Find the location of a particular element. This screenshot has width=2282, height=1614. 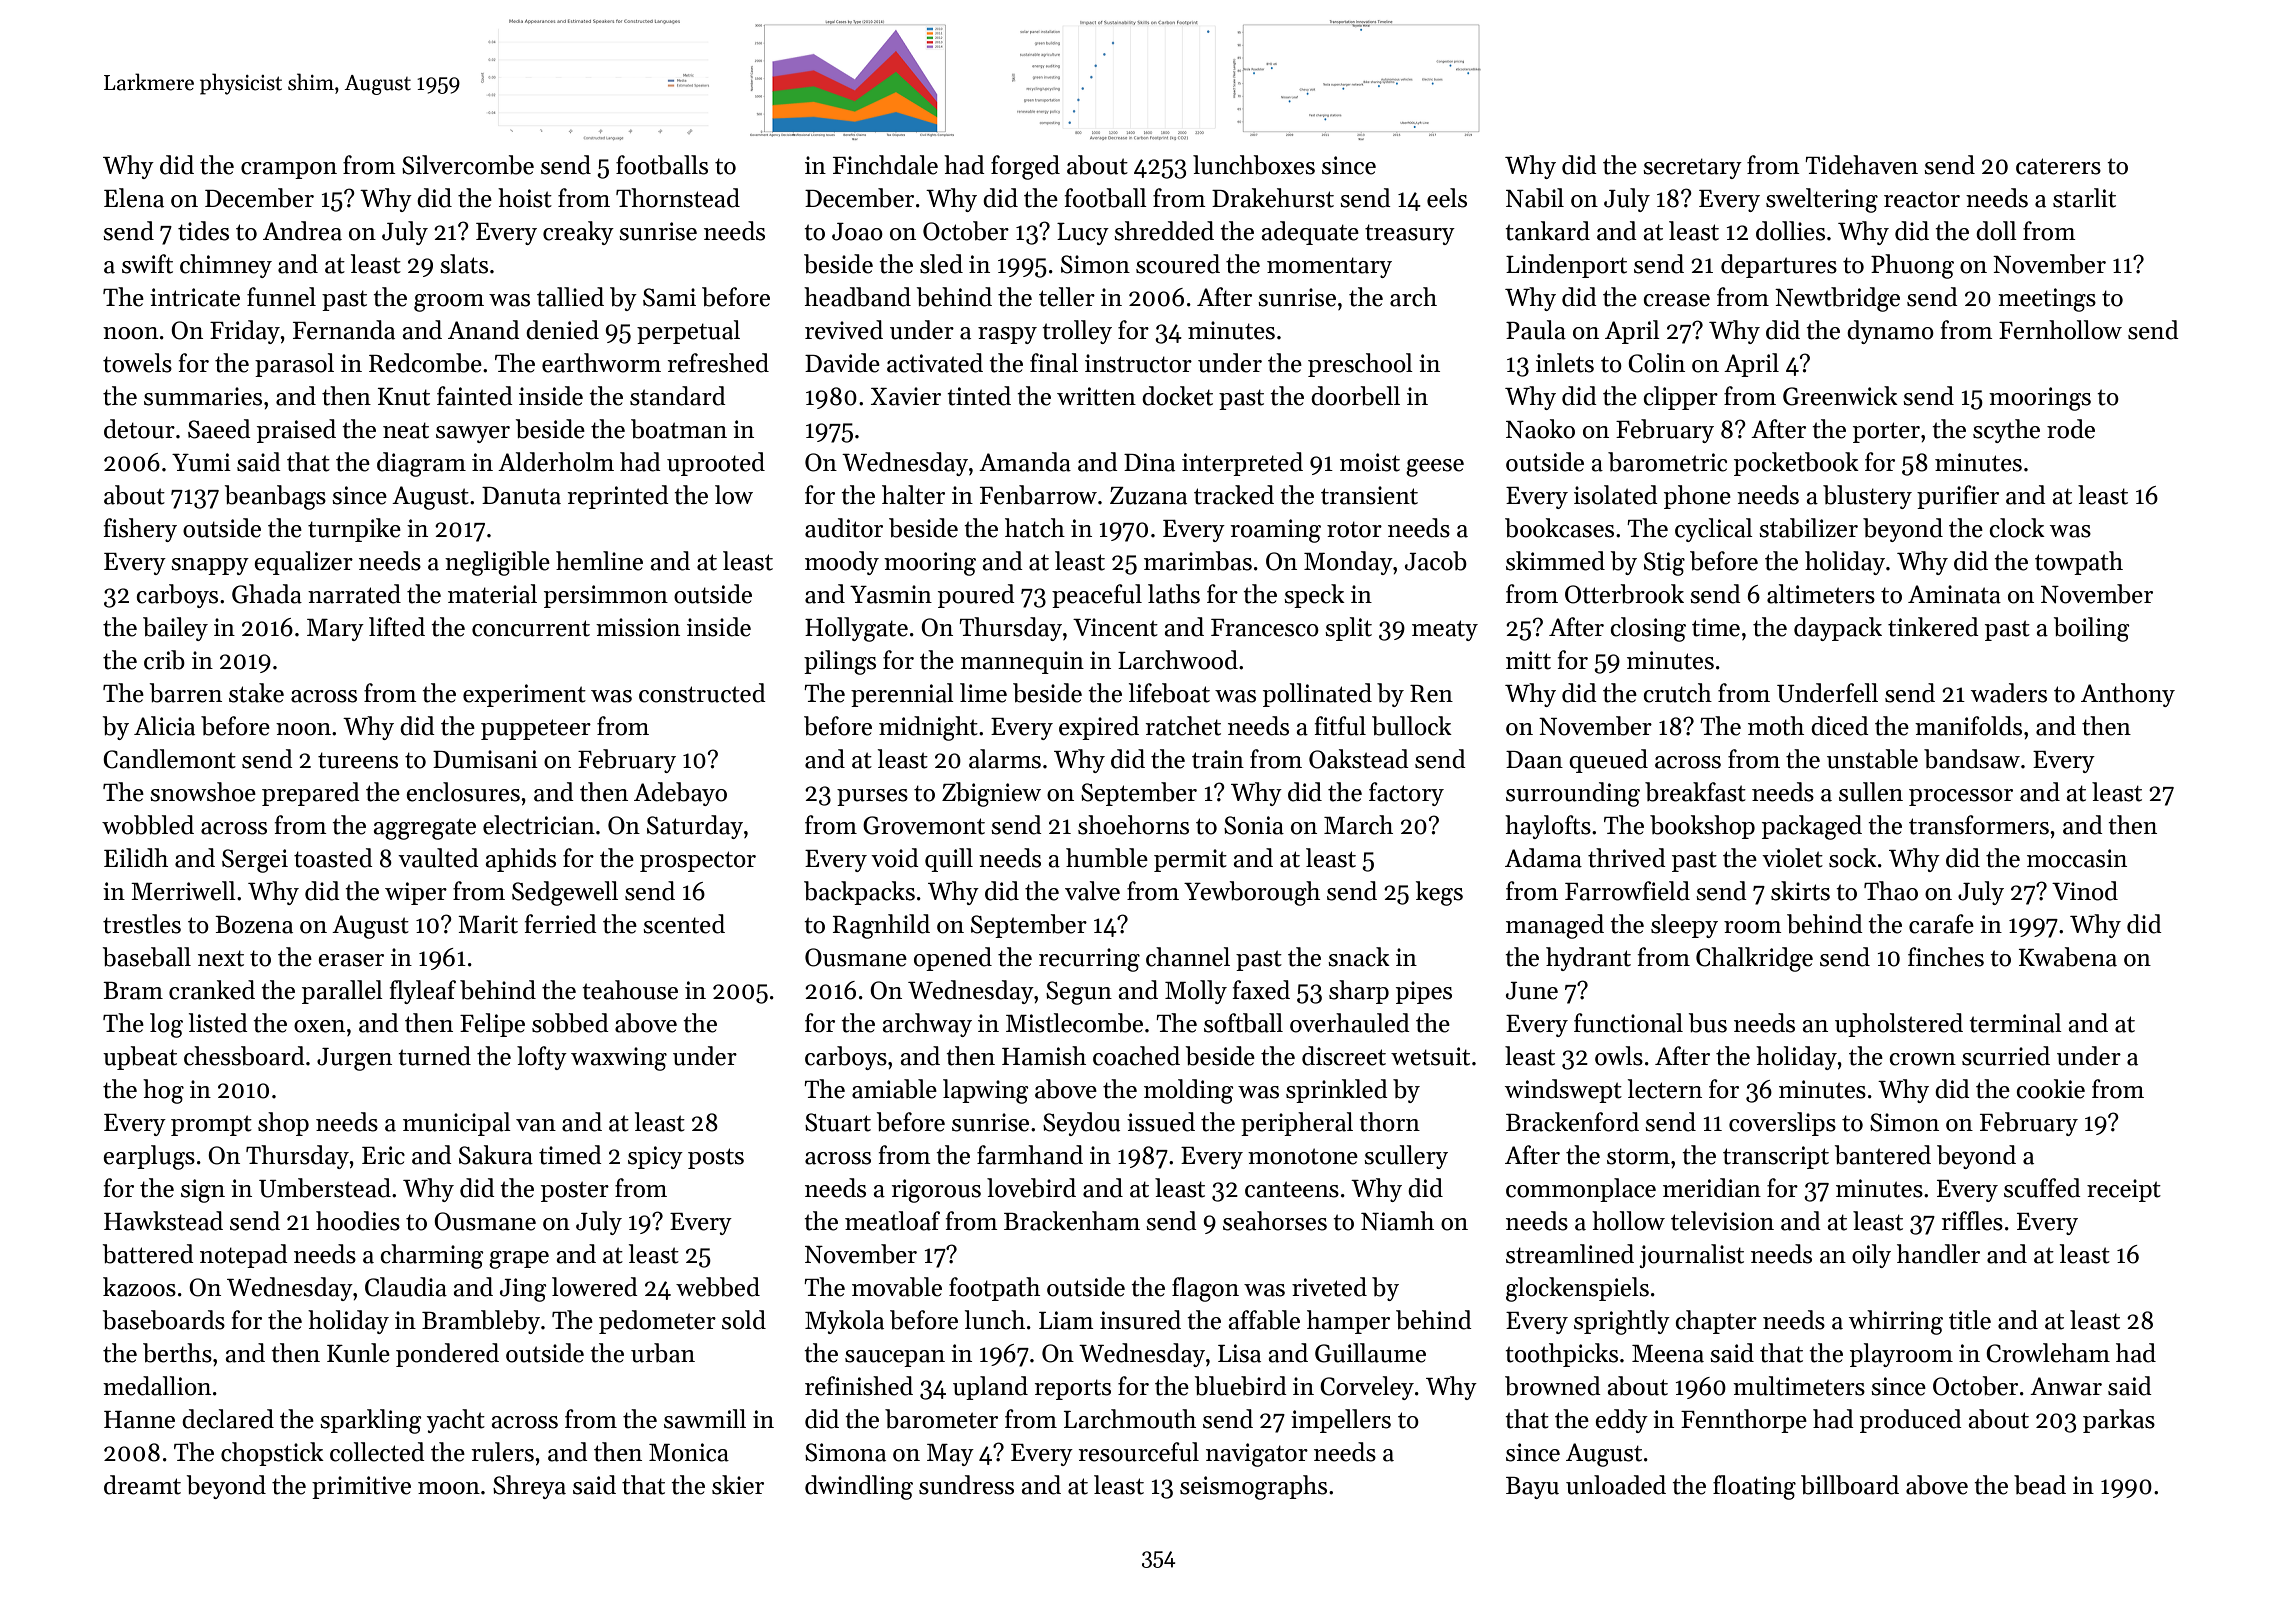

instructor is located at coordinates (1138, 363).
